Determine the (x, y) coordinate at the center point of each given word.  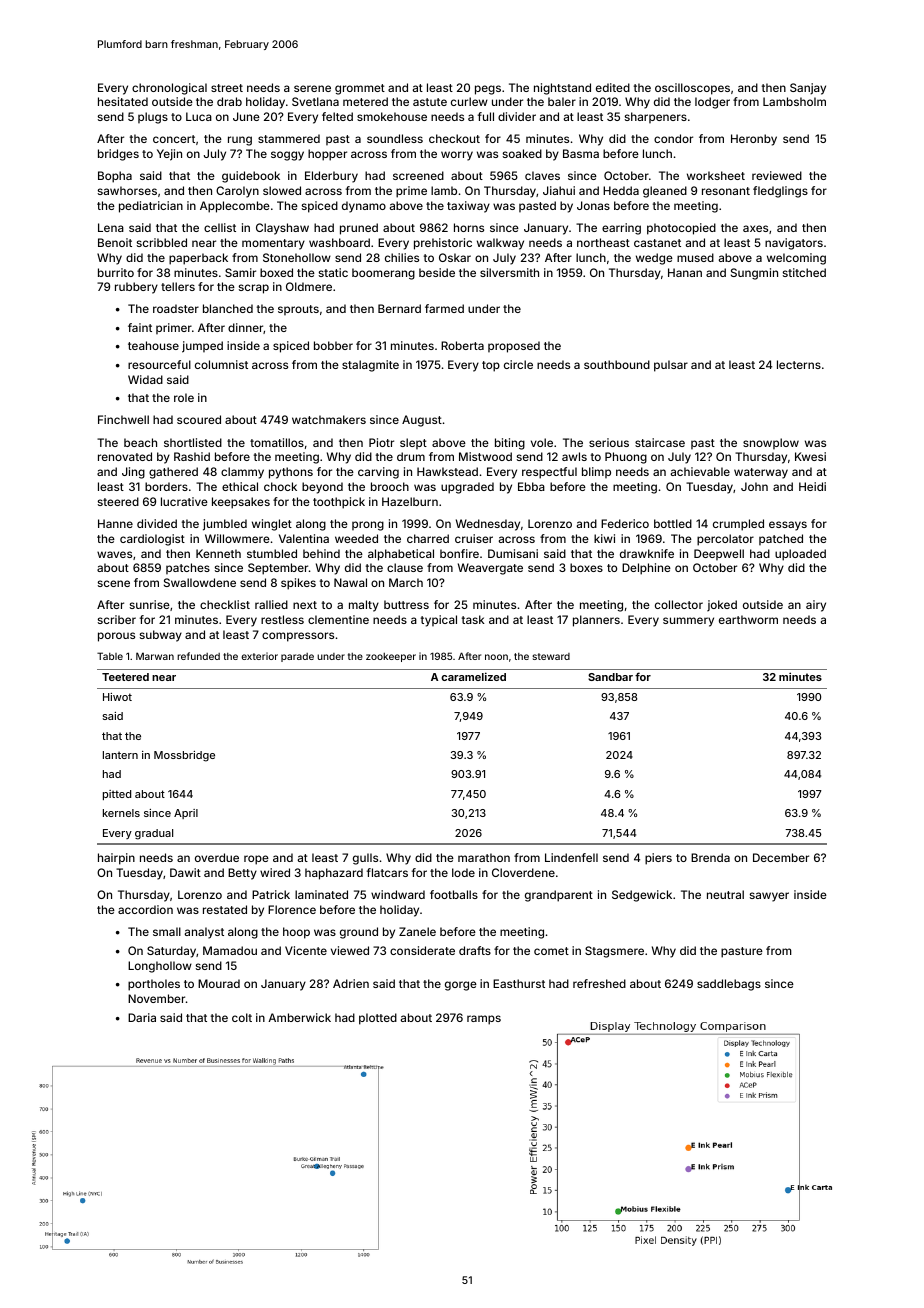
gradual (154, 834)
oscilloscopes (692, 89)
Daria (142, 1017)
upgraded (467, 488)
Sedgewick (642, 896)
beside (437, 272)
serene (312, 88)
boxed (276, 272)
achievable (700, 471)
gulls (365, 859)
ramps (484, 1020)
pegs (488, 90)
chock (280, 486)
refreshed (599, 983)
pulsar (671, 366)
